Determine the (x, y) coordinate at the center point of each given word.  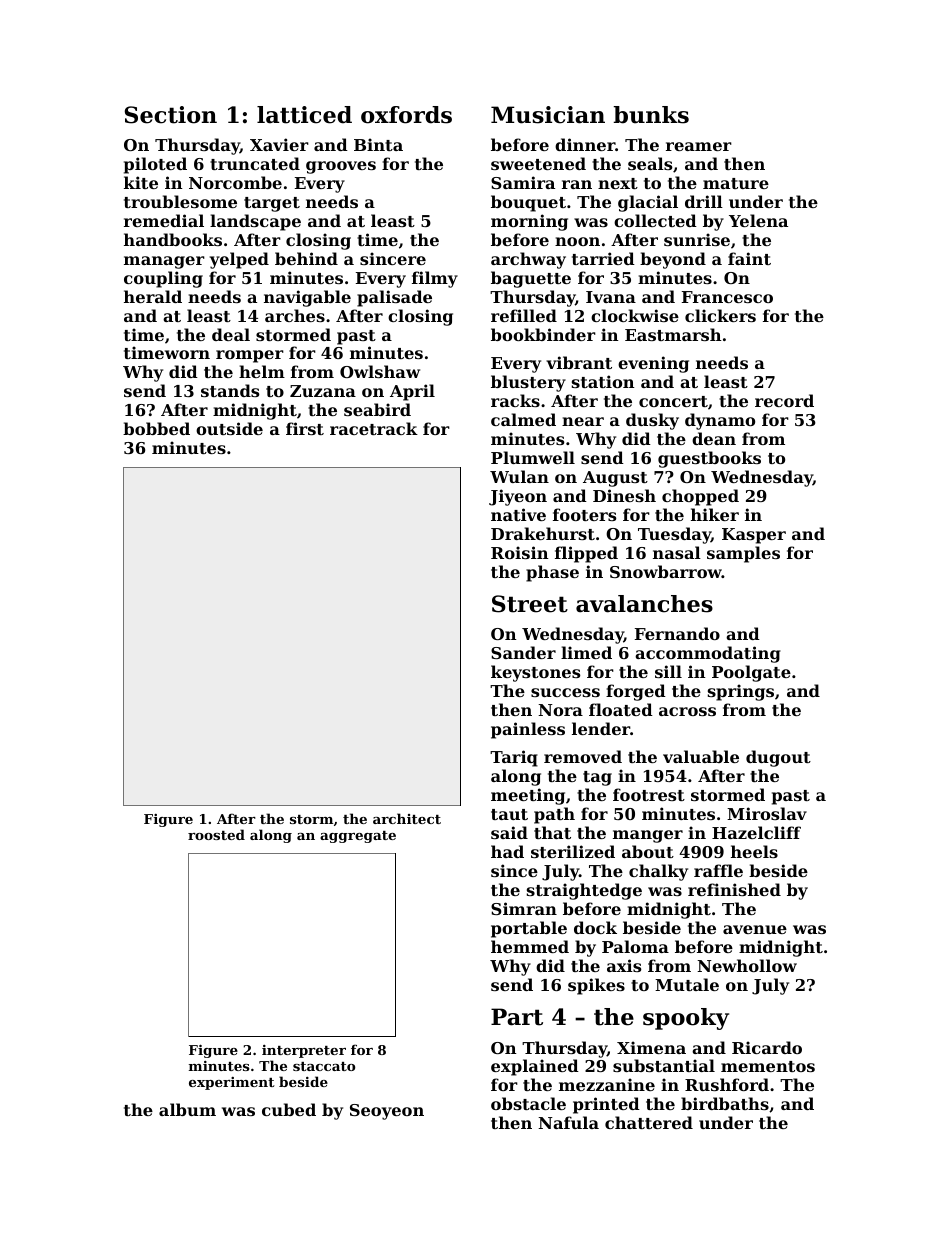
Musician (548, 115)
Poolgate (751, 673)
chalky (658, 872)
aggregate (358, 837)
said (509, 832)
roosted (216, 834)
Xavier (279, 144)
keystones (535, 673)
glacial (648, 203)
